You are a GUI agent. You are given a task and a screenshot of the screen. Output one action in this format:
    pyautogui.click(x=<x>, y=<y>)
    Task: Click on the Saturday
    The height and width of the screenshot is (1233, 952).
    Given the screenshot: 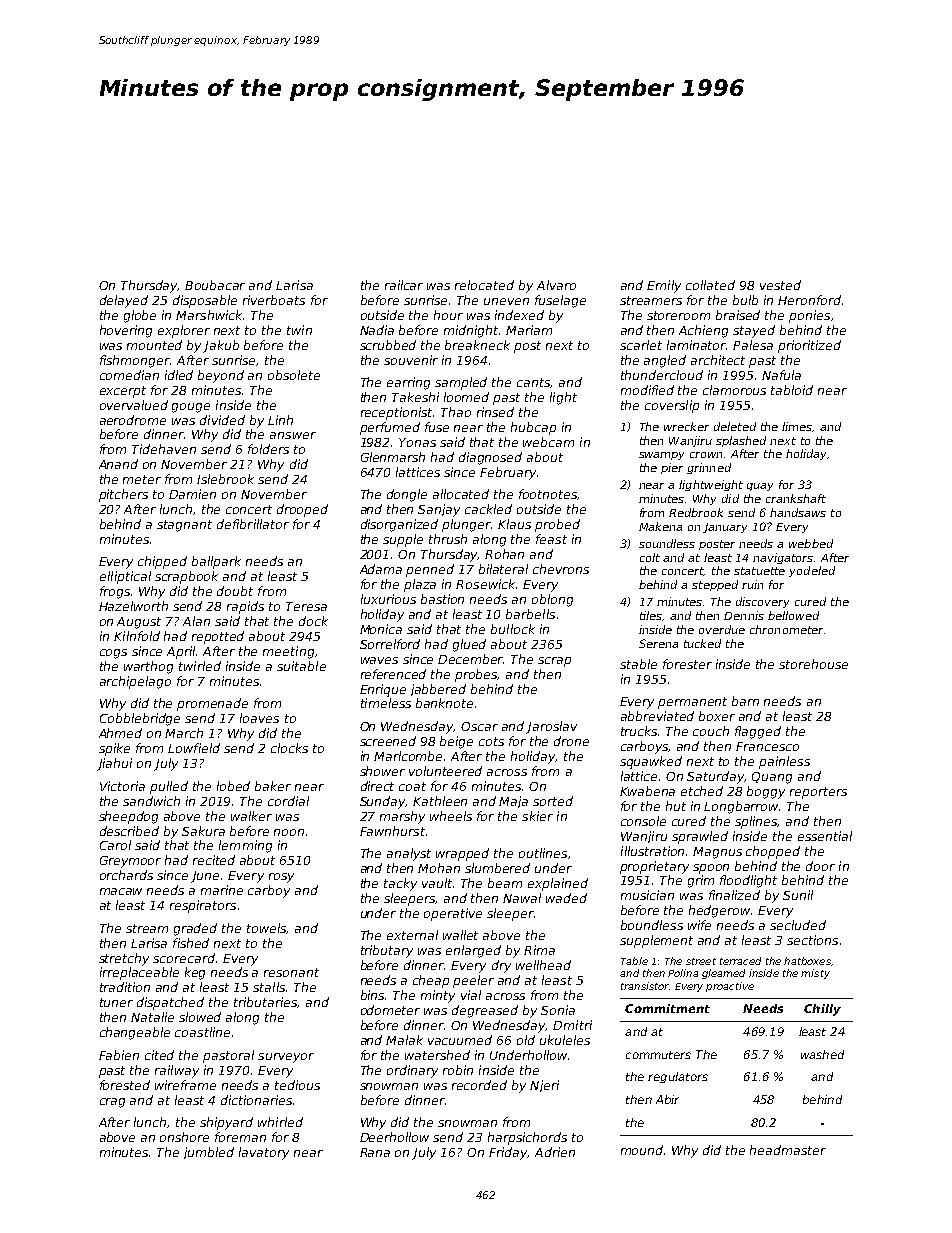 What is the action you would take?
    pyautogui.click(x=716, y=777)
